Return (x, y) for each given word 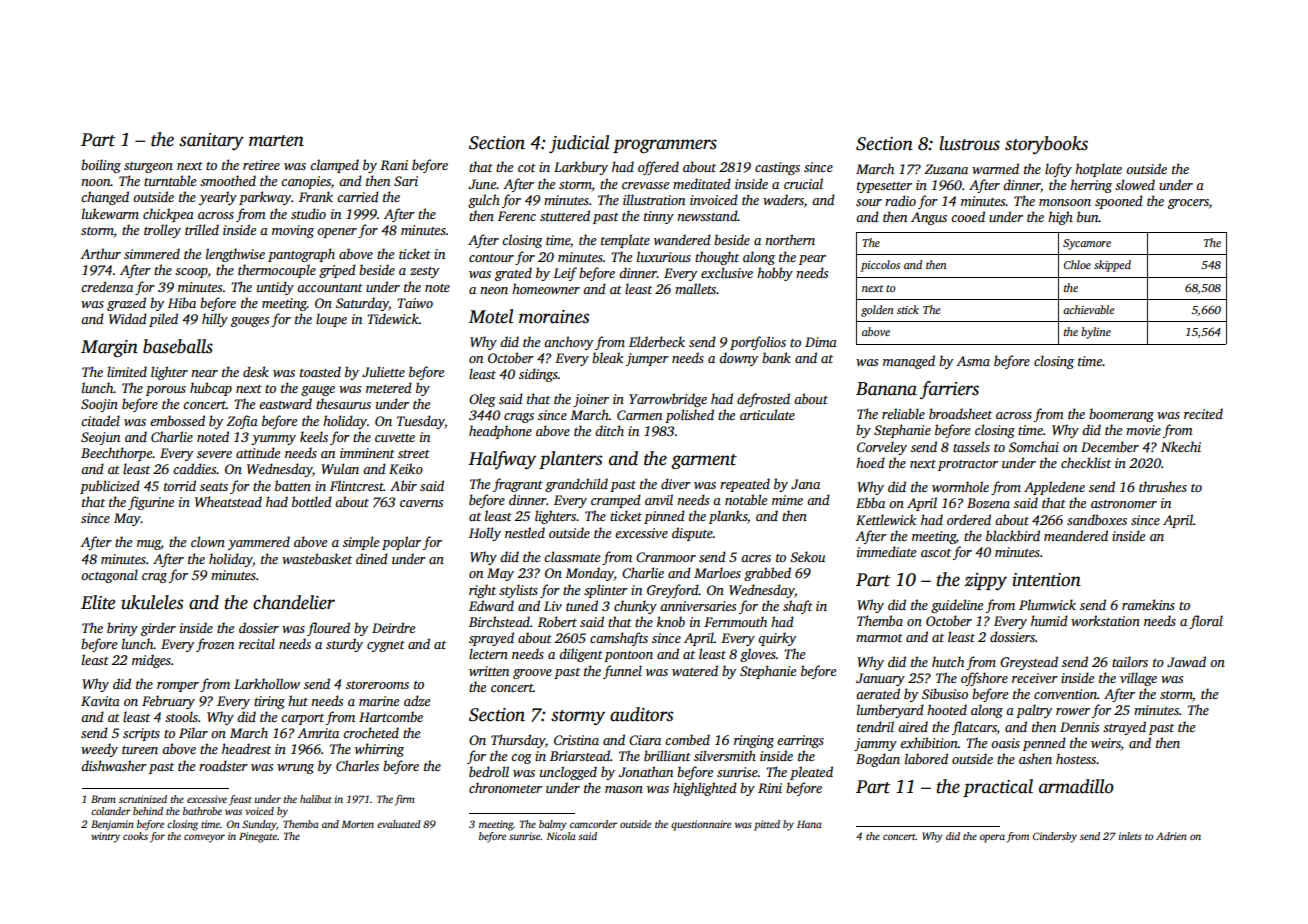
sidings (538, 375)
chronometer (505, 787)
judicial (579, 144)
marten (276, 141)
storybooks (1046, 145)
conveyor (204, 838)
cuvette (395, 438)
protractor (968, 465)
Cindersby (1055, 837)
